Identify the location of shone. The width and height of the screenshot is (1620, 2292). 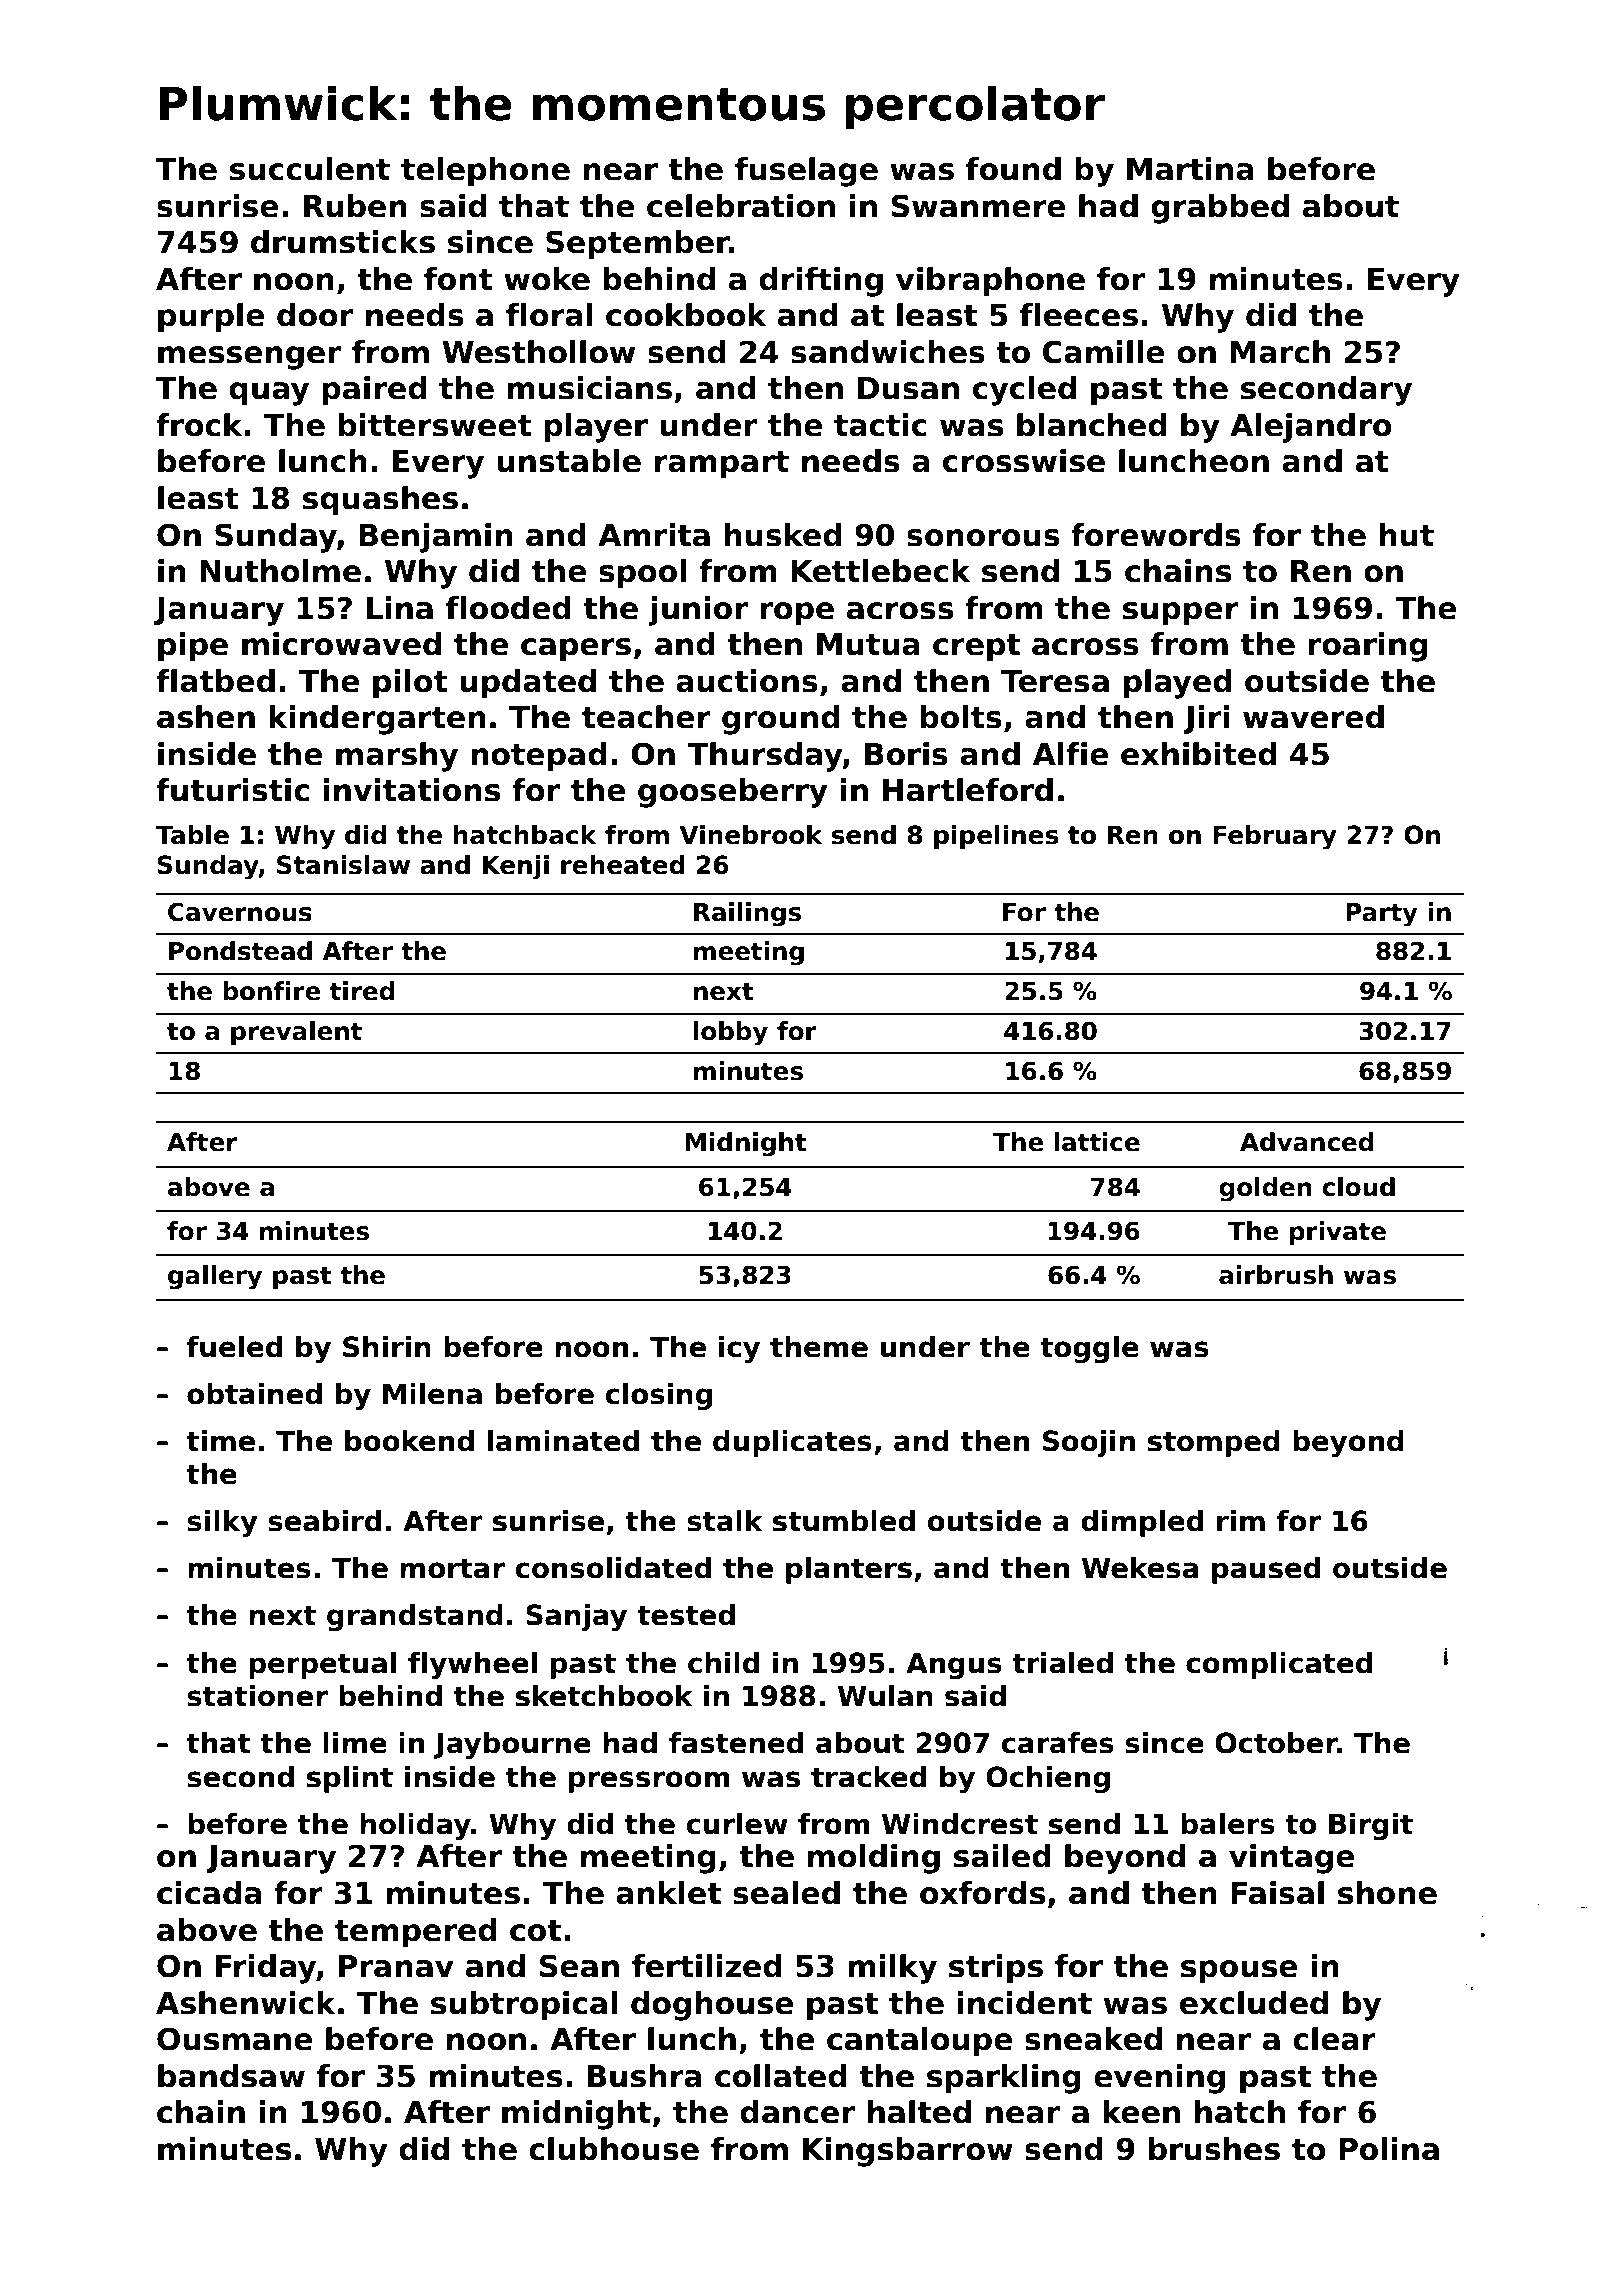
(1387, 1893).
